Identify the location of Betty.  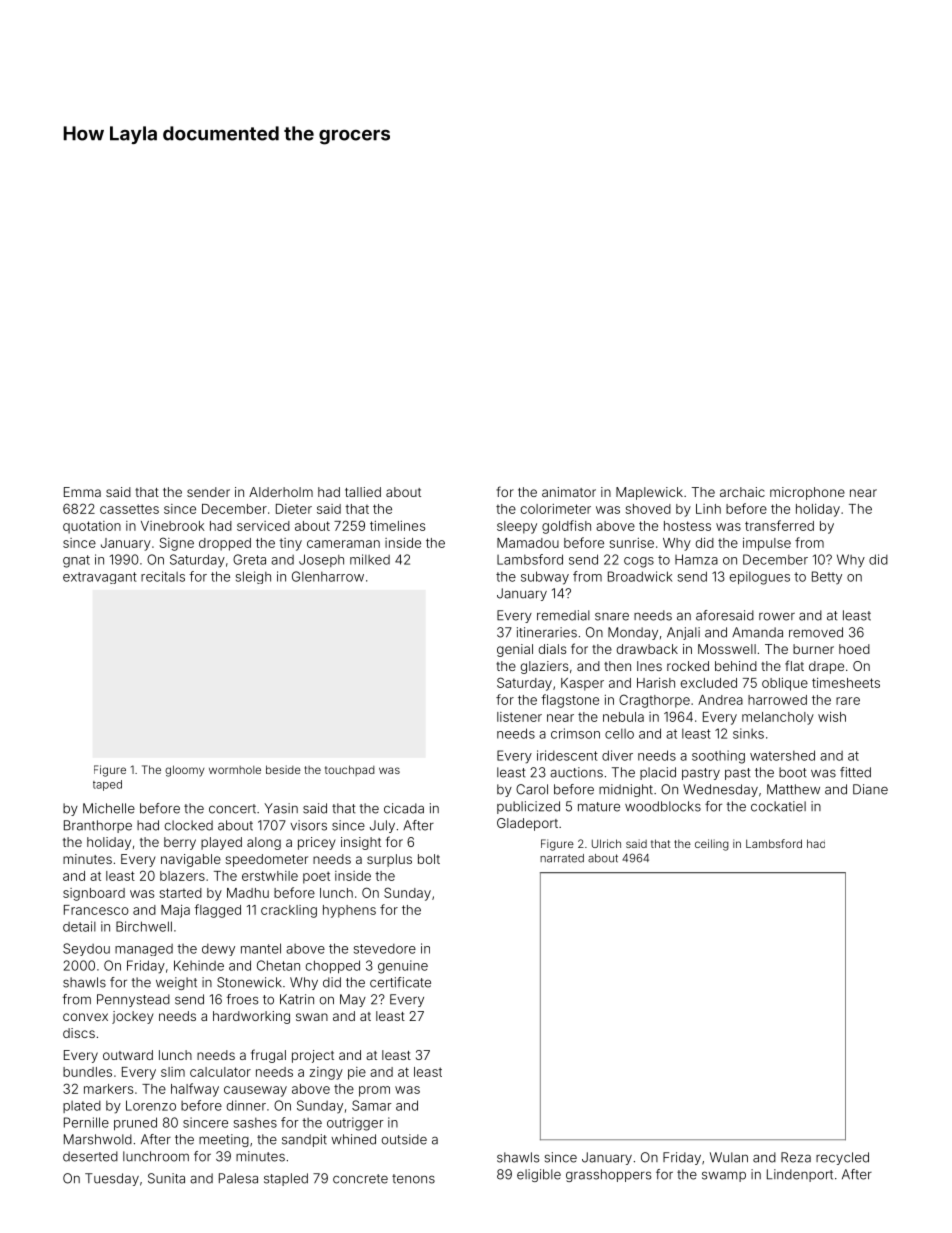
(827, 578).
